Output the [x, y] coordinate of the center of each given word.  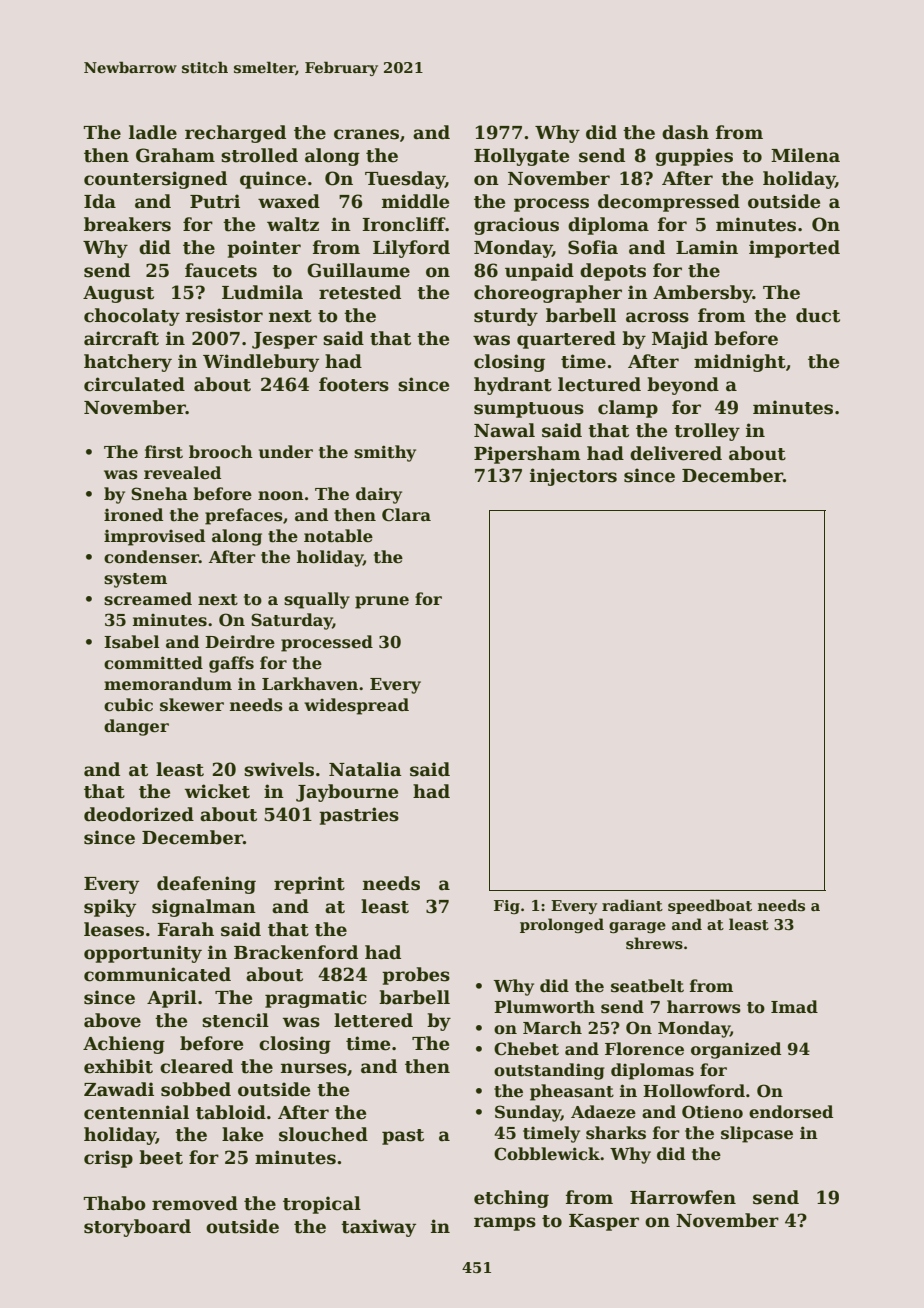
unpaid [539, 272]
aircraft [121, 338]
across [657, 317]
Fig [507, 907]
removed [195, 1203]
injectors [573, 477]
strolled [259, 155]
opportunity [143, 954]
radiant [632, 905]
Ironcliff [404, 224]
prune [382, 602]
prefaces [244, 516]
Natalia [365, 769]
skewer [192, 705]
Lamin [707, 247]
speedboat [710, 906]
